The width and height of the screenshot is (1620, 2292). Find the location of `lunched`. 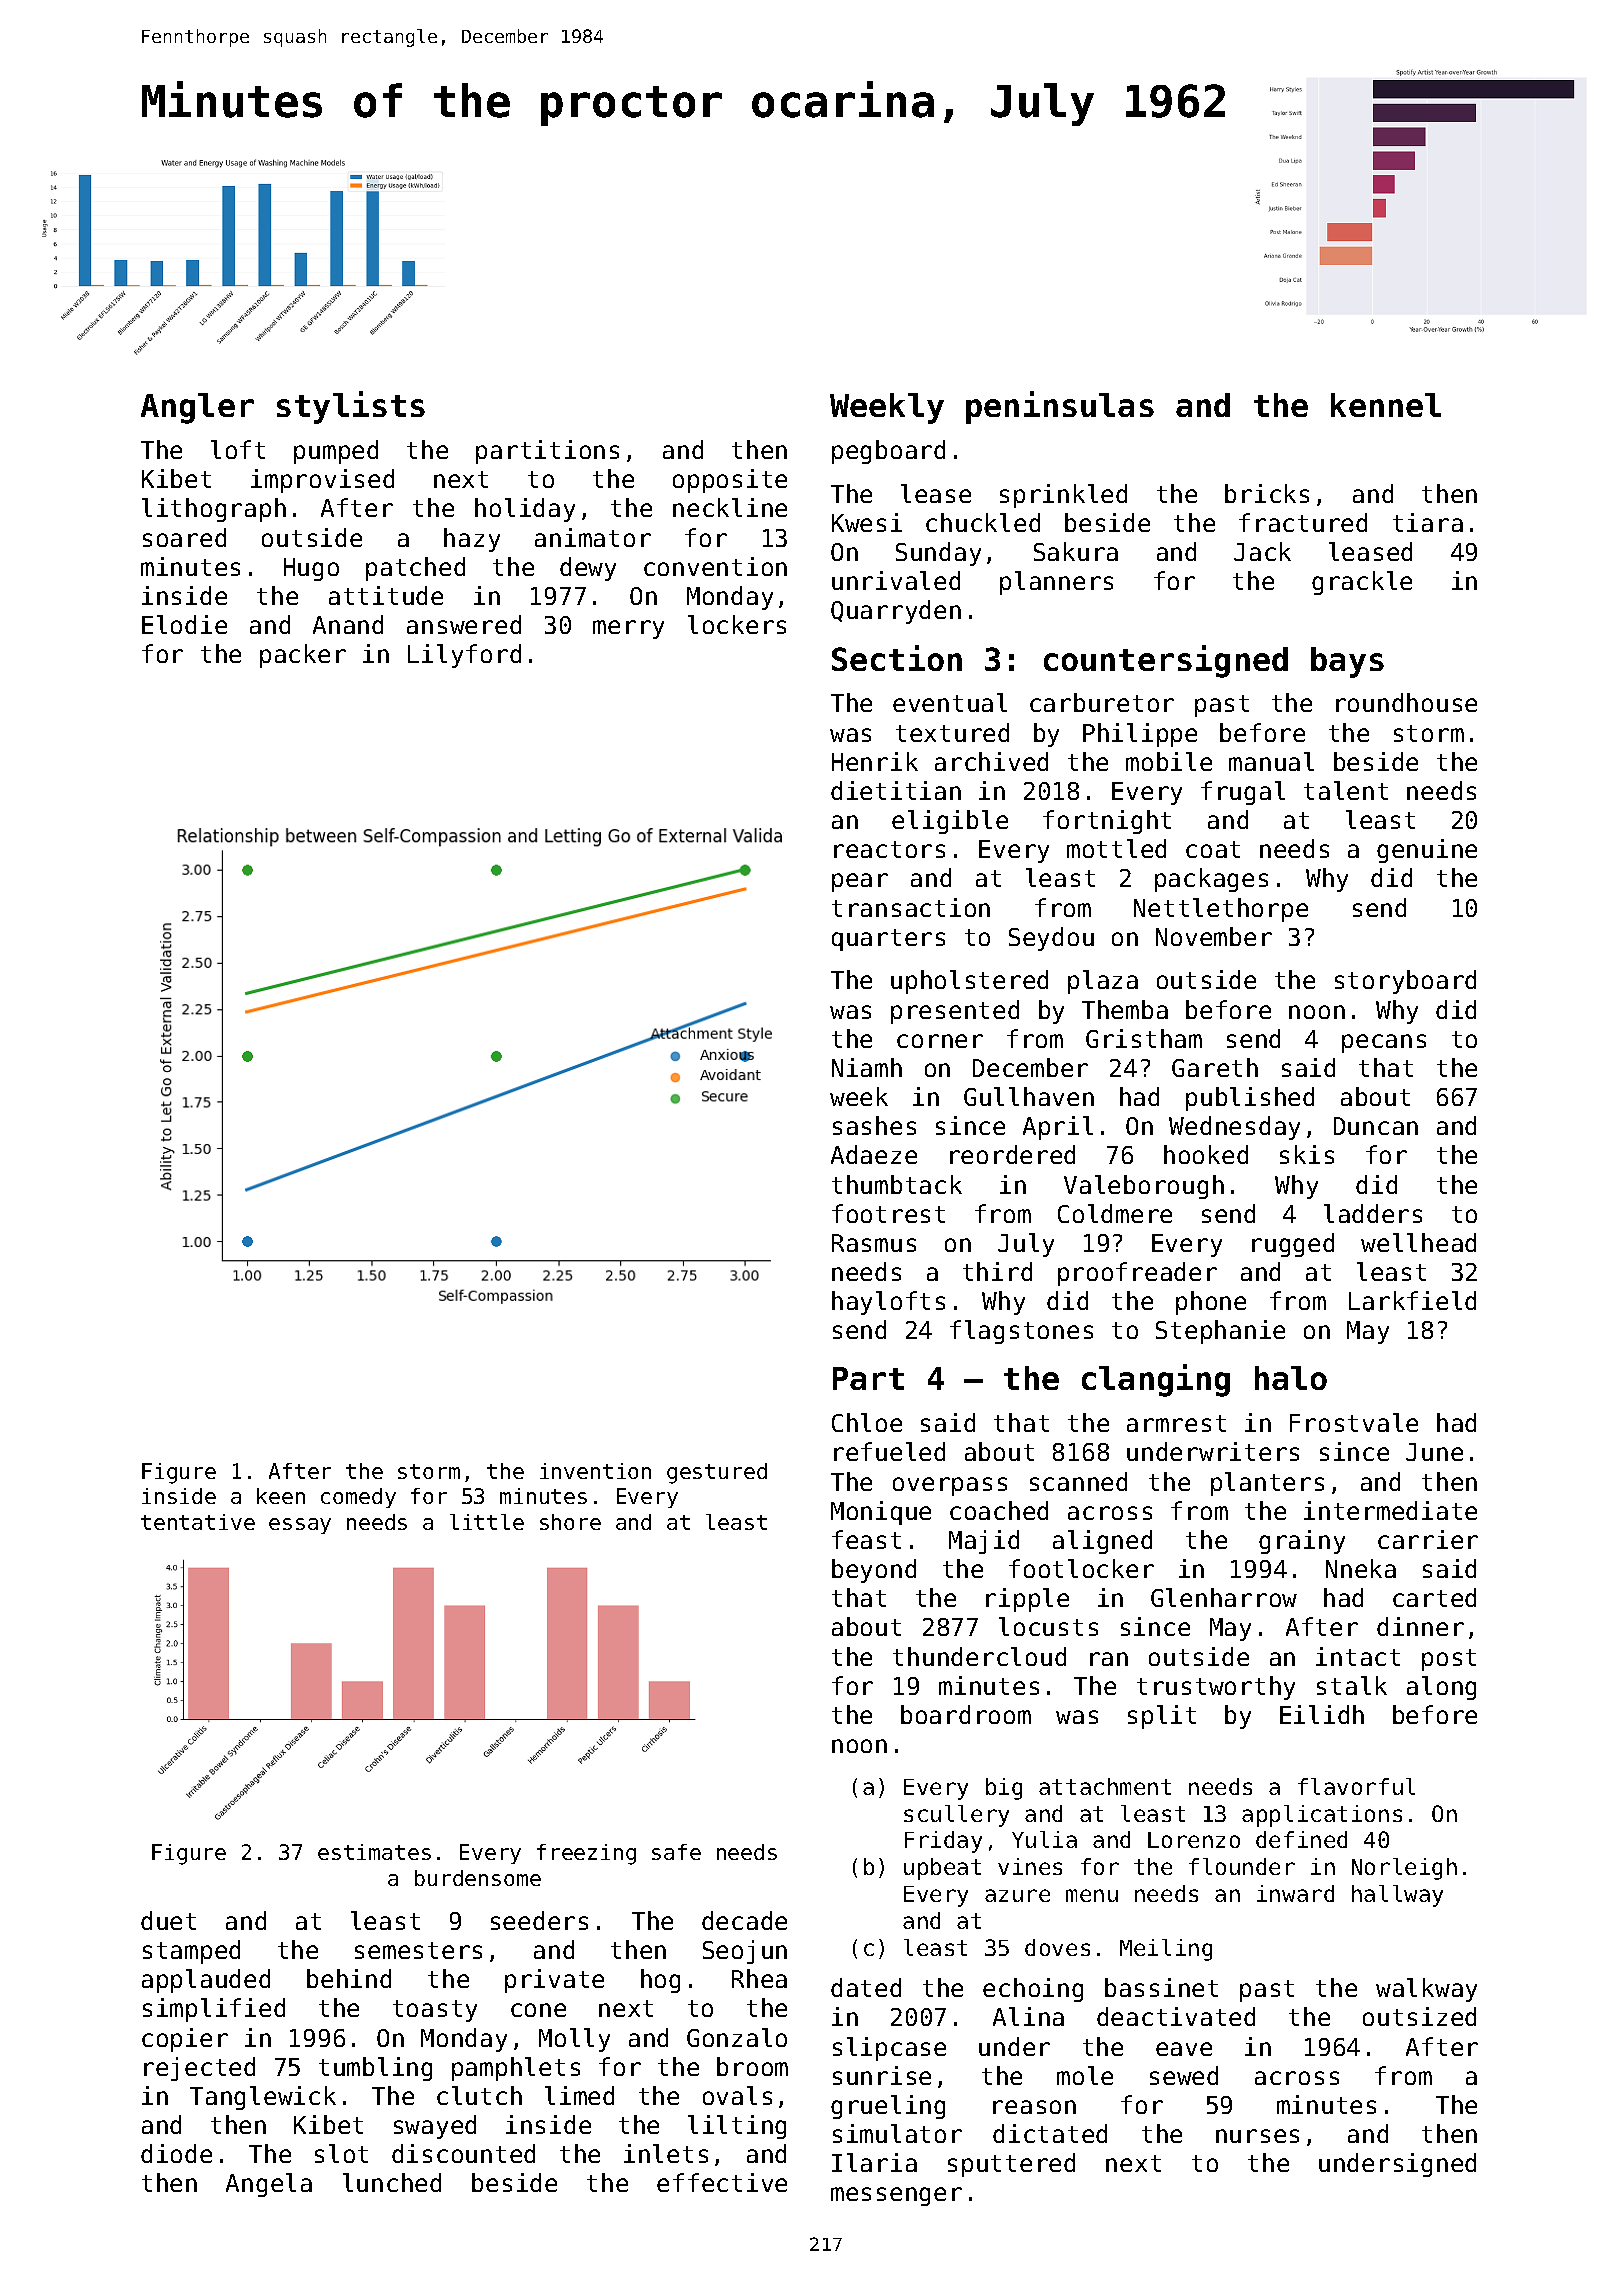

lunched is located at coordinates (392, 2182).
